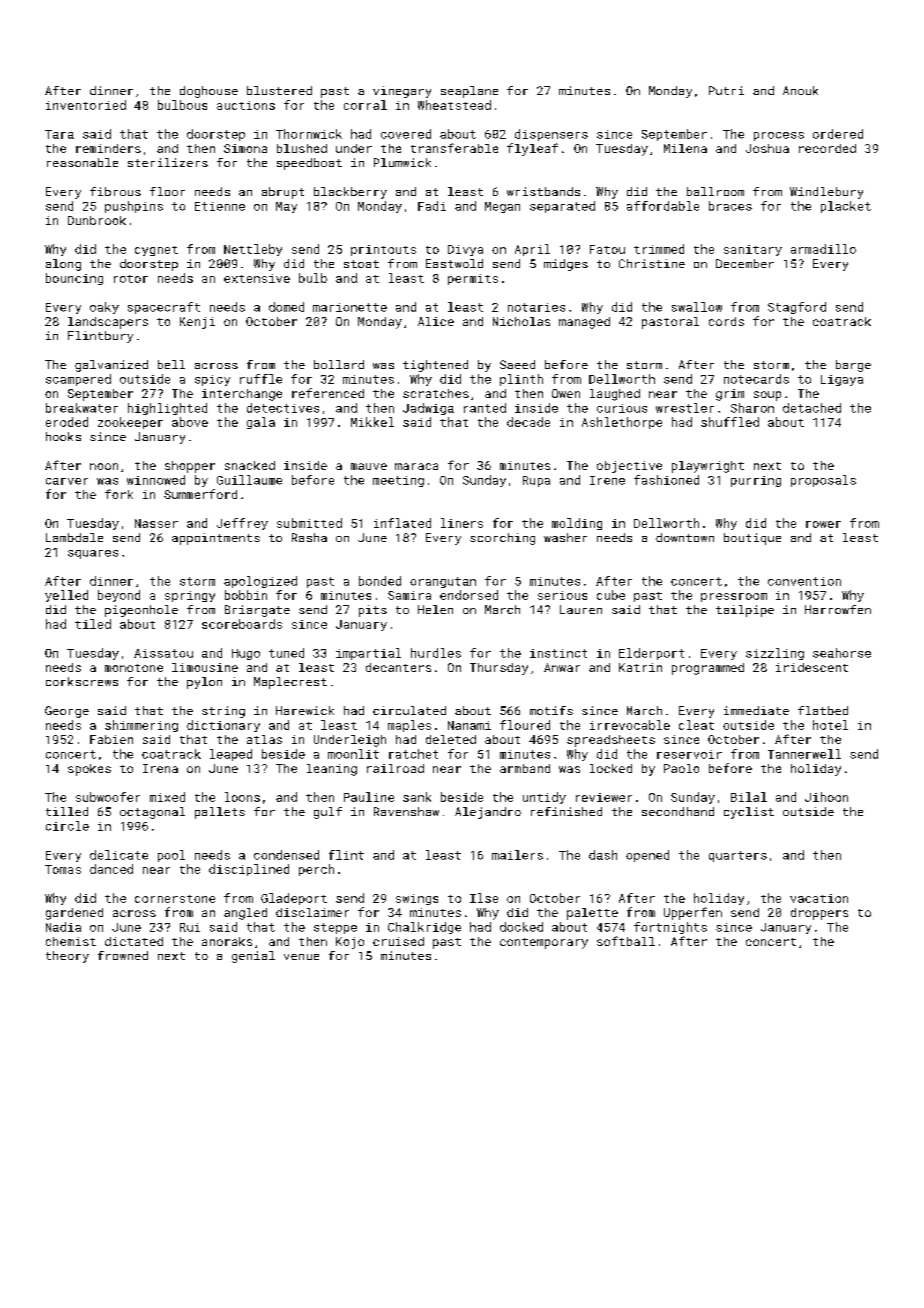 This page has width=924, height=1308. What do you see at coordinates (592, 914) in the page?
I see `palette` at bounding box center [592, 914].
